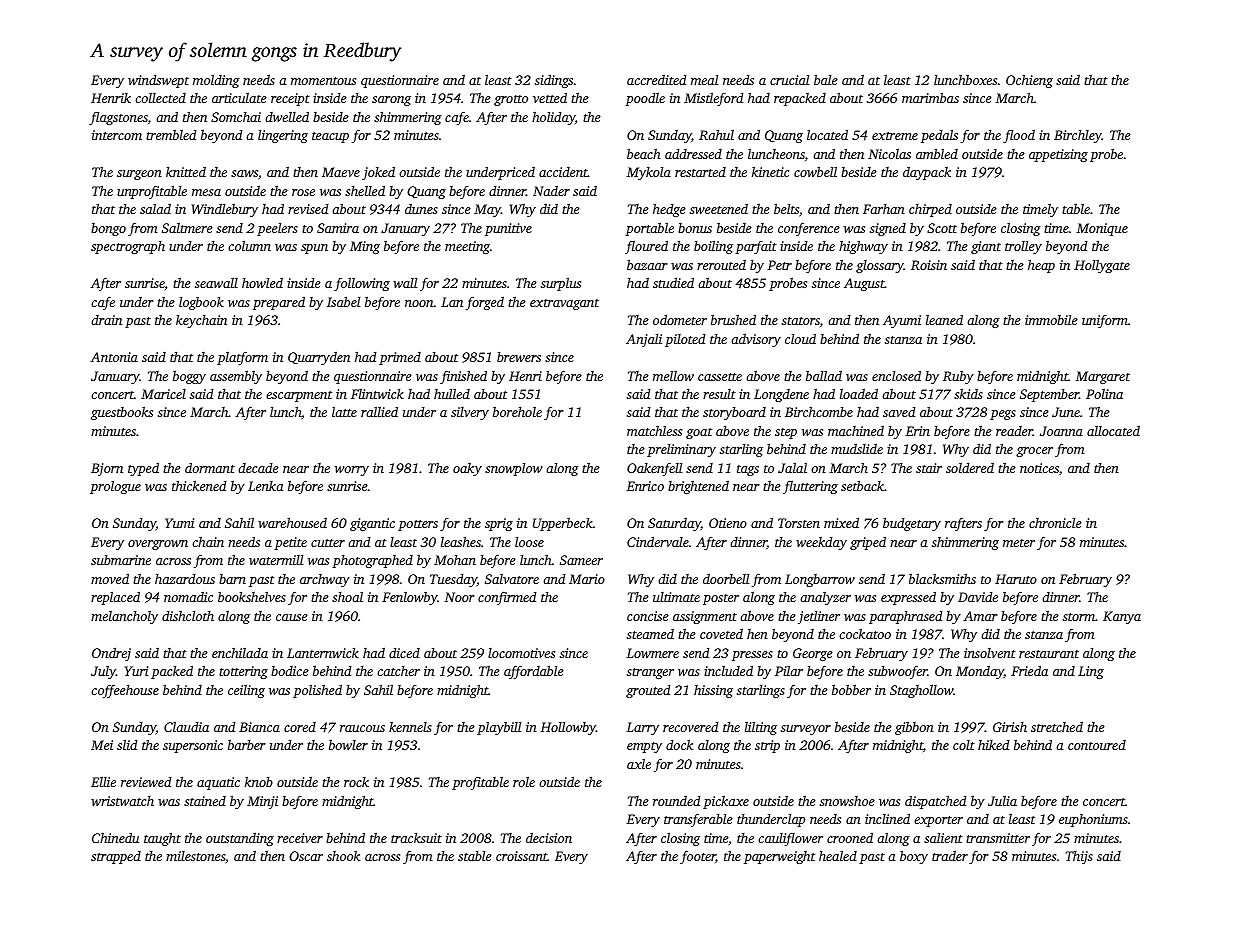 The width and height of the document is (1233, 952). Describe the element at coordinates (1079, 857) in the document. I see `Thijs` at that location.
